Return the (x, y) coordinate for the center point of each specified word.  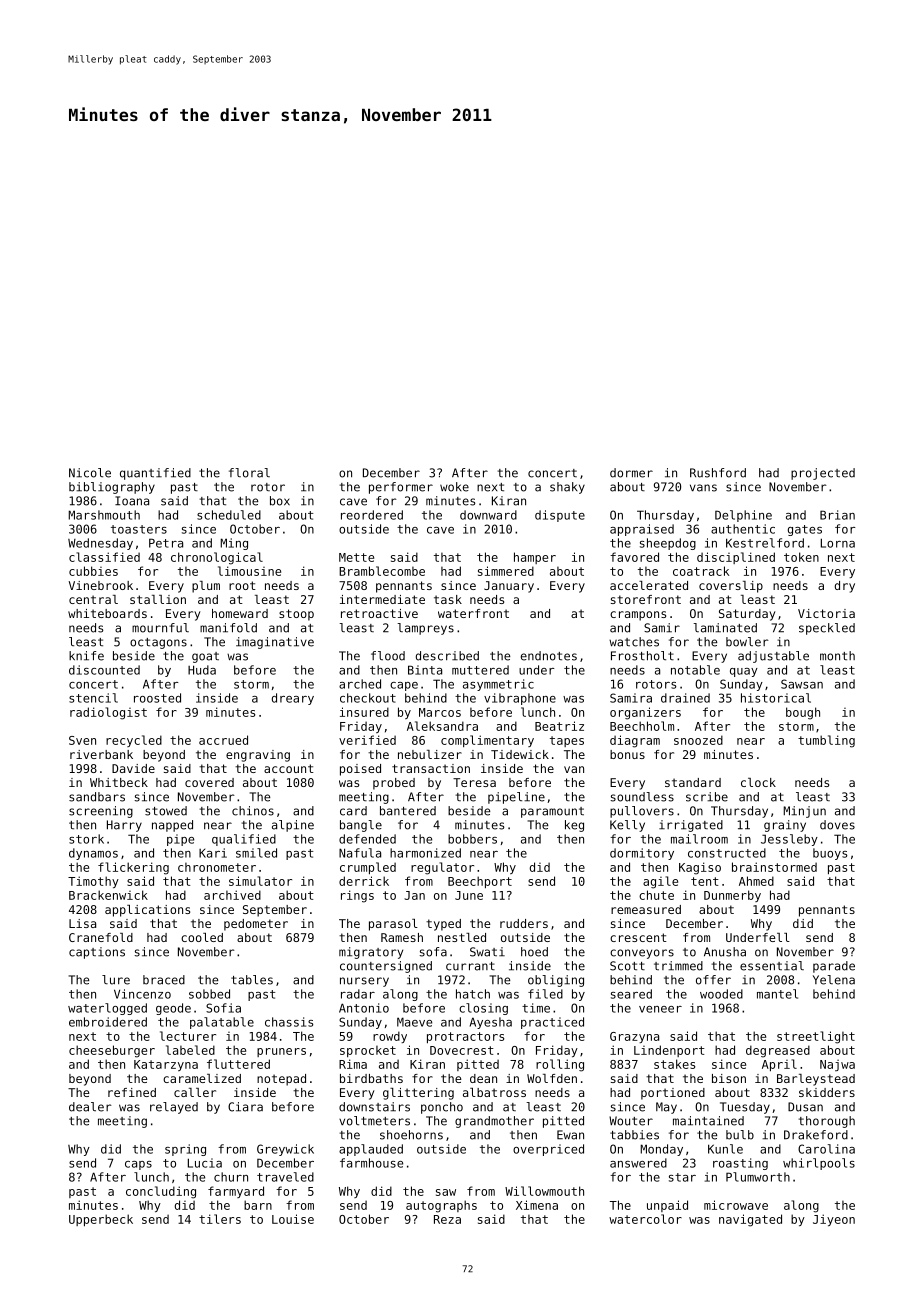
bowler (747, 642)
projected (823, 474)
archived (232, 895)
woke (454, 487)
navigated (750, 1220)
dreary (293, 699)
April (779, 1065)
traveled (285, 1177)
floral (249, 473)
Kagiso (700, 868)
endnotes (549, 656)
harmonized (425, 853)
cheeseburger (112, 1051)
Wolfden (552, 1078)
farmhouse (371, 1163)
